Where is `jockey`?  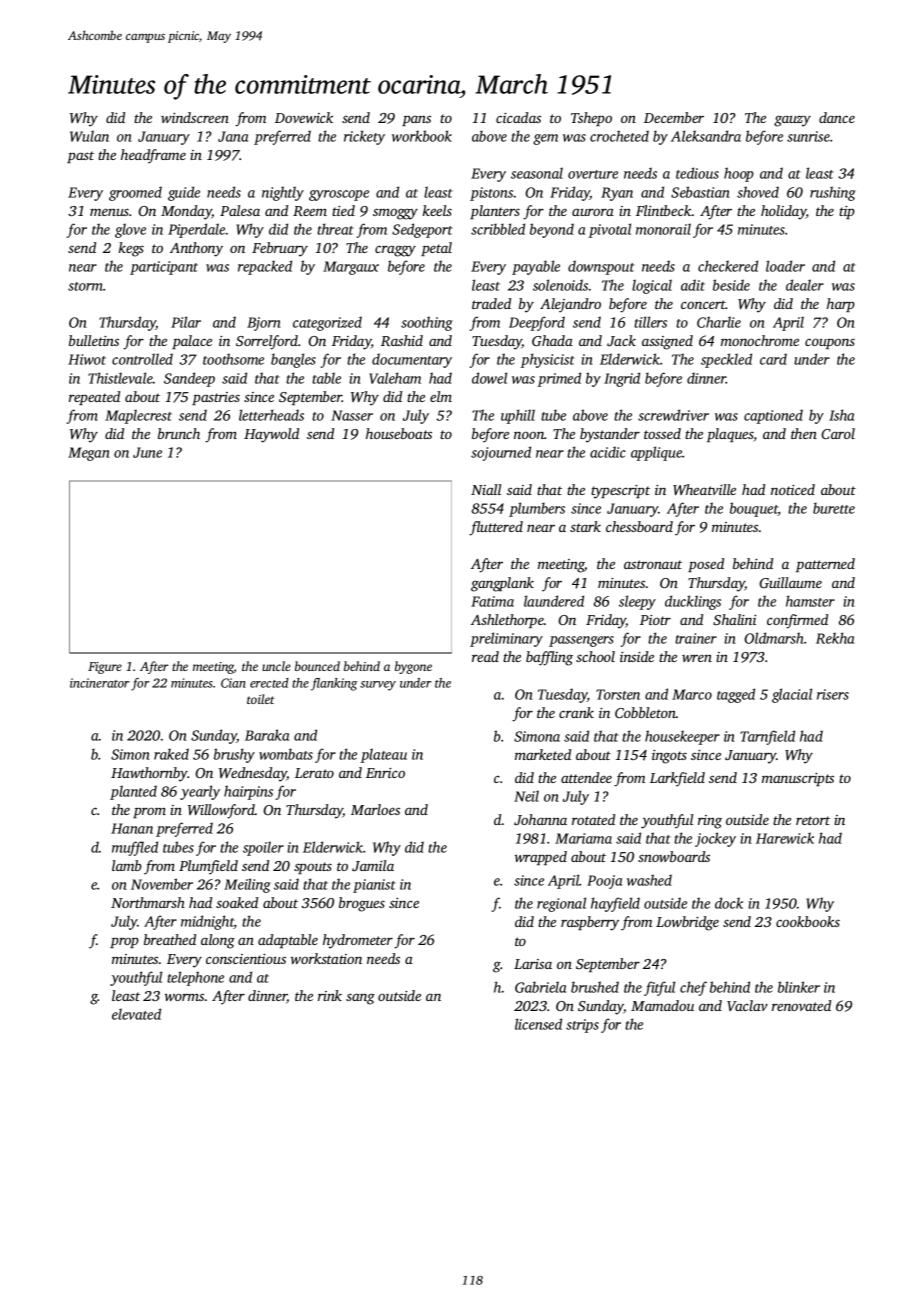
jockey is located at coordinates (715, 839).
